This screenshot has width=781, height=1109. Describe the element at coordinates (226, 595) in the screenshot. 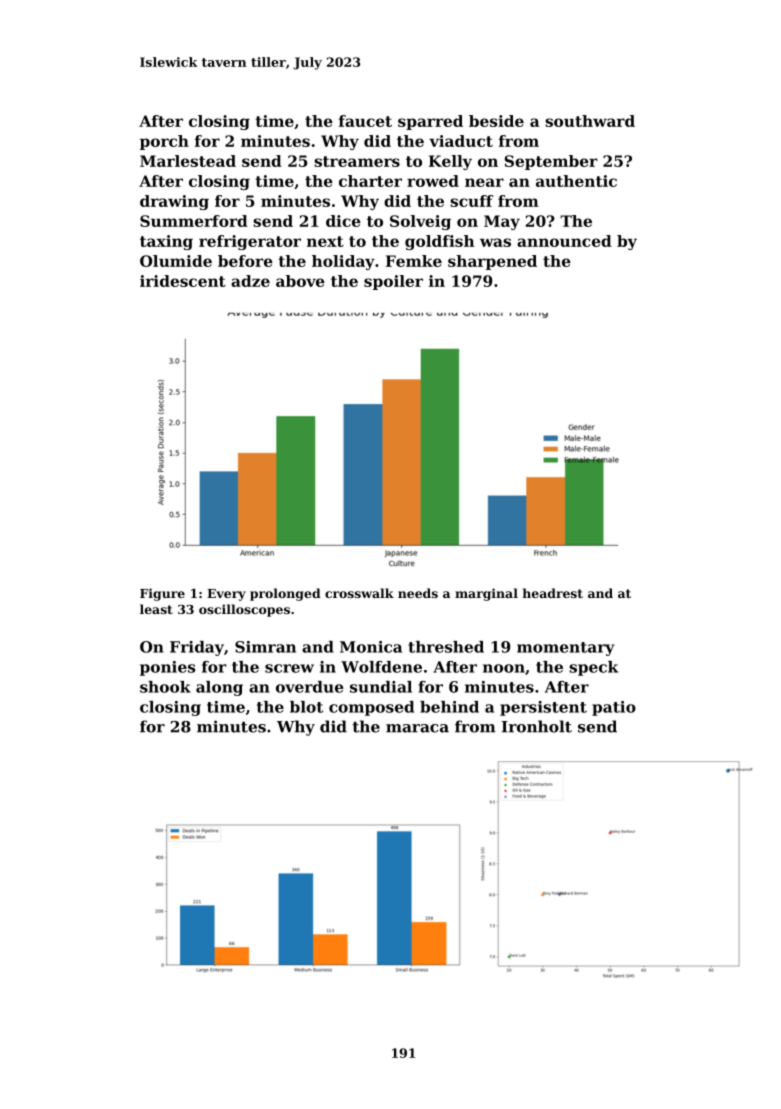

I see `Every` at that location.
